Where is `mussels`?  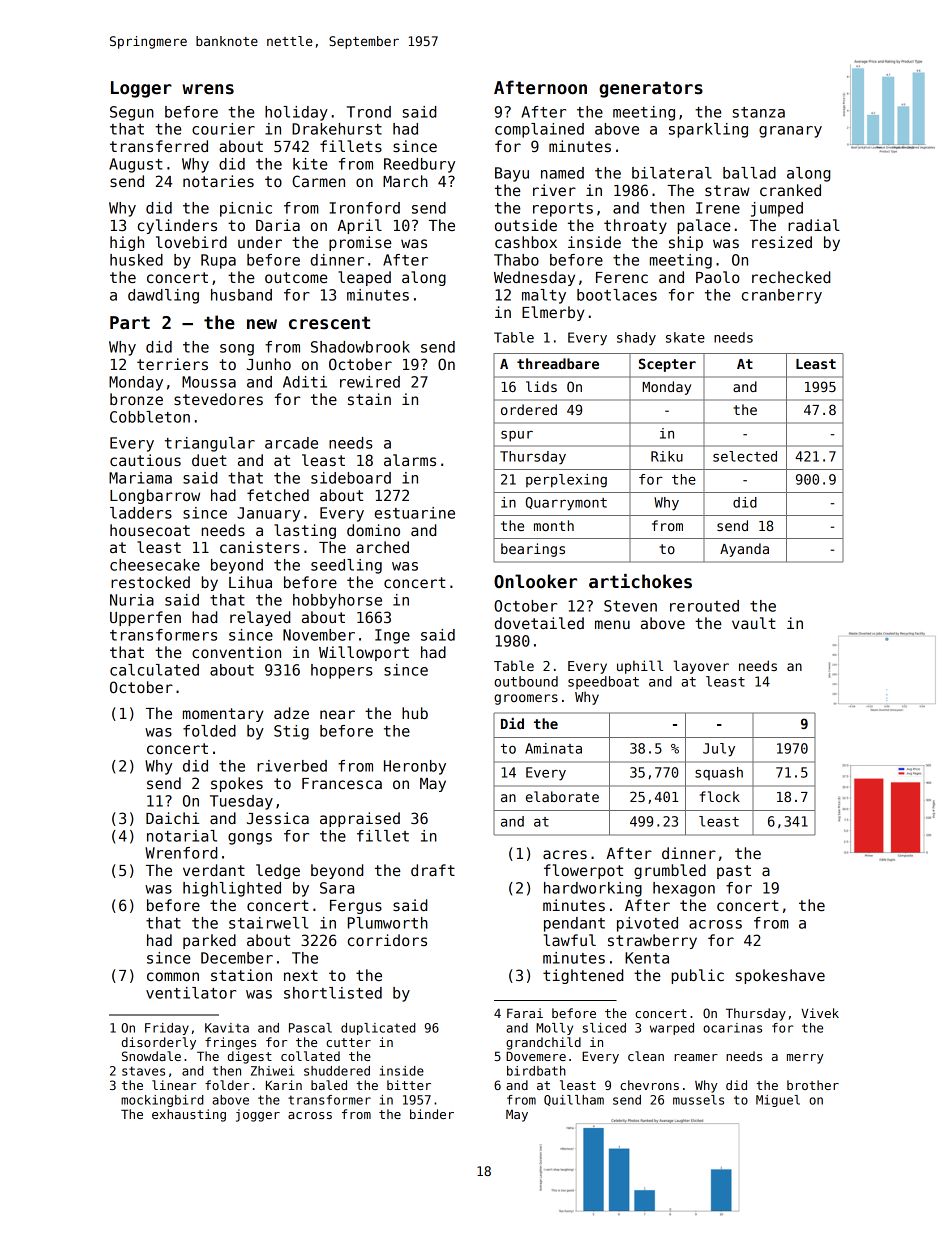 mussels is located at coordinates (698, 1100).
